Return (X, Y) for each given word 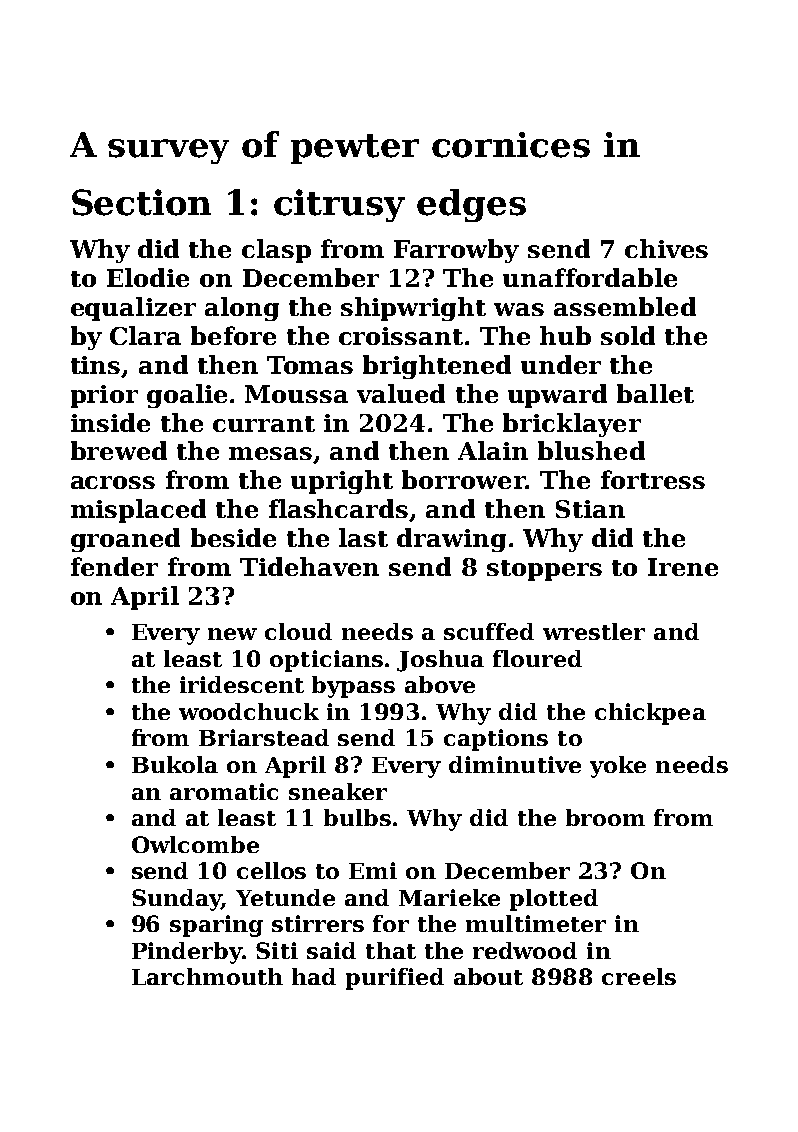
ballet (655, 393)
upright (342, 482)
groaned (125, 540)
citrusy (339, 205)
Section (141, 202)
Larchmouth (207, 976)
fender (114, 566)
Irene (683, 567)
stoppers (544, 570)
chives (666, 248)
